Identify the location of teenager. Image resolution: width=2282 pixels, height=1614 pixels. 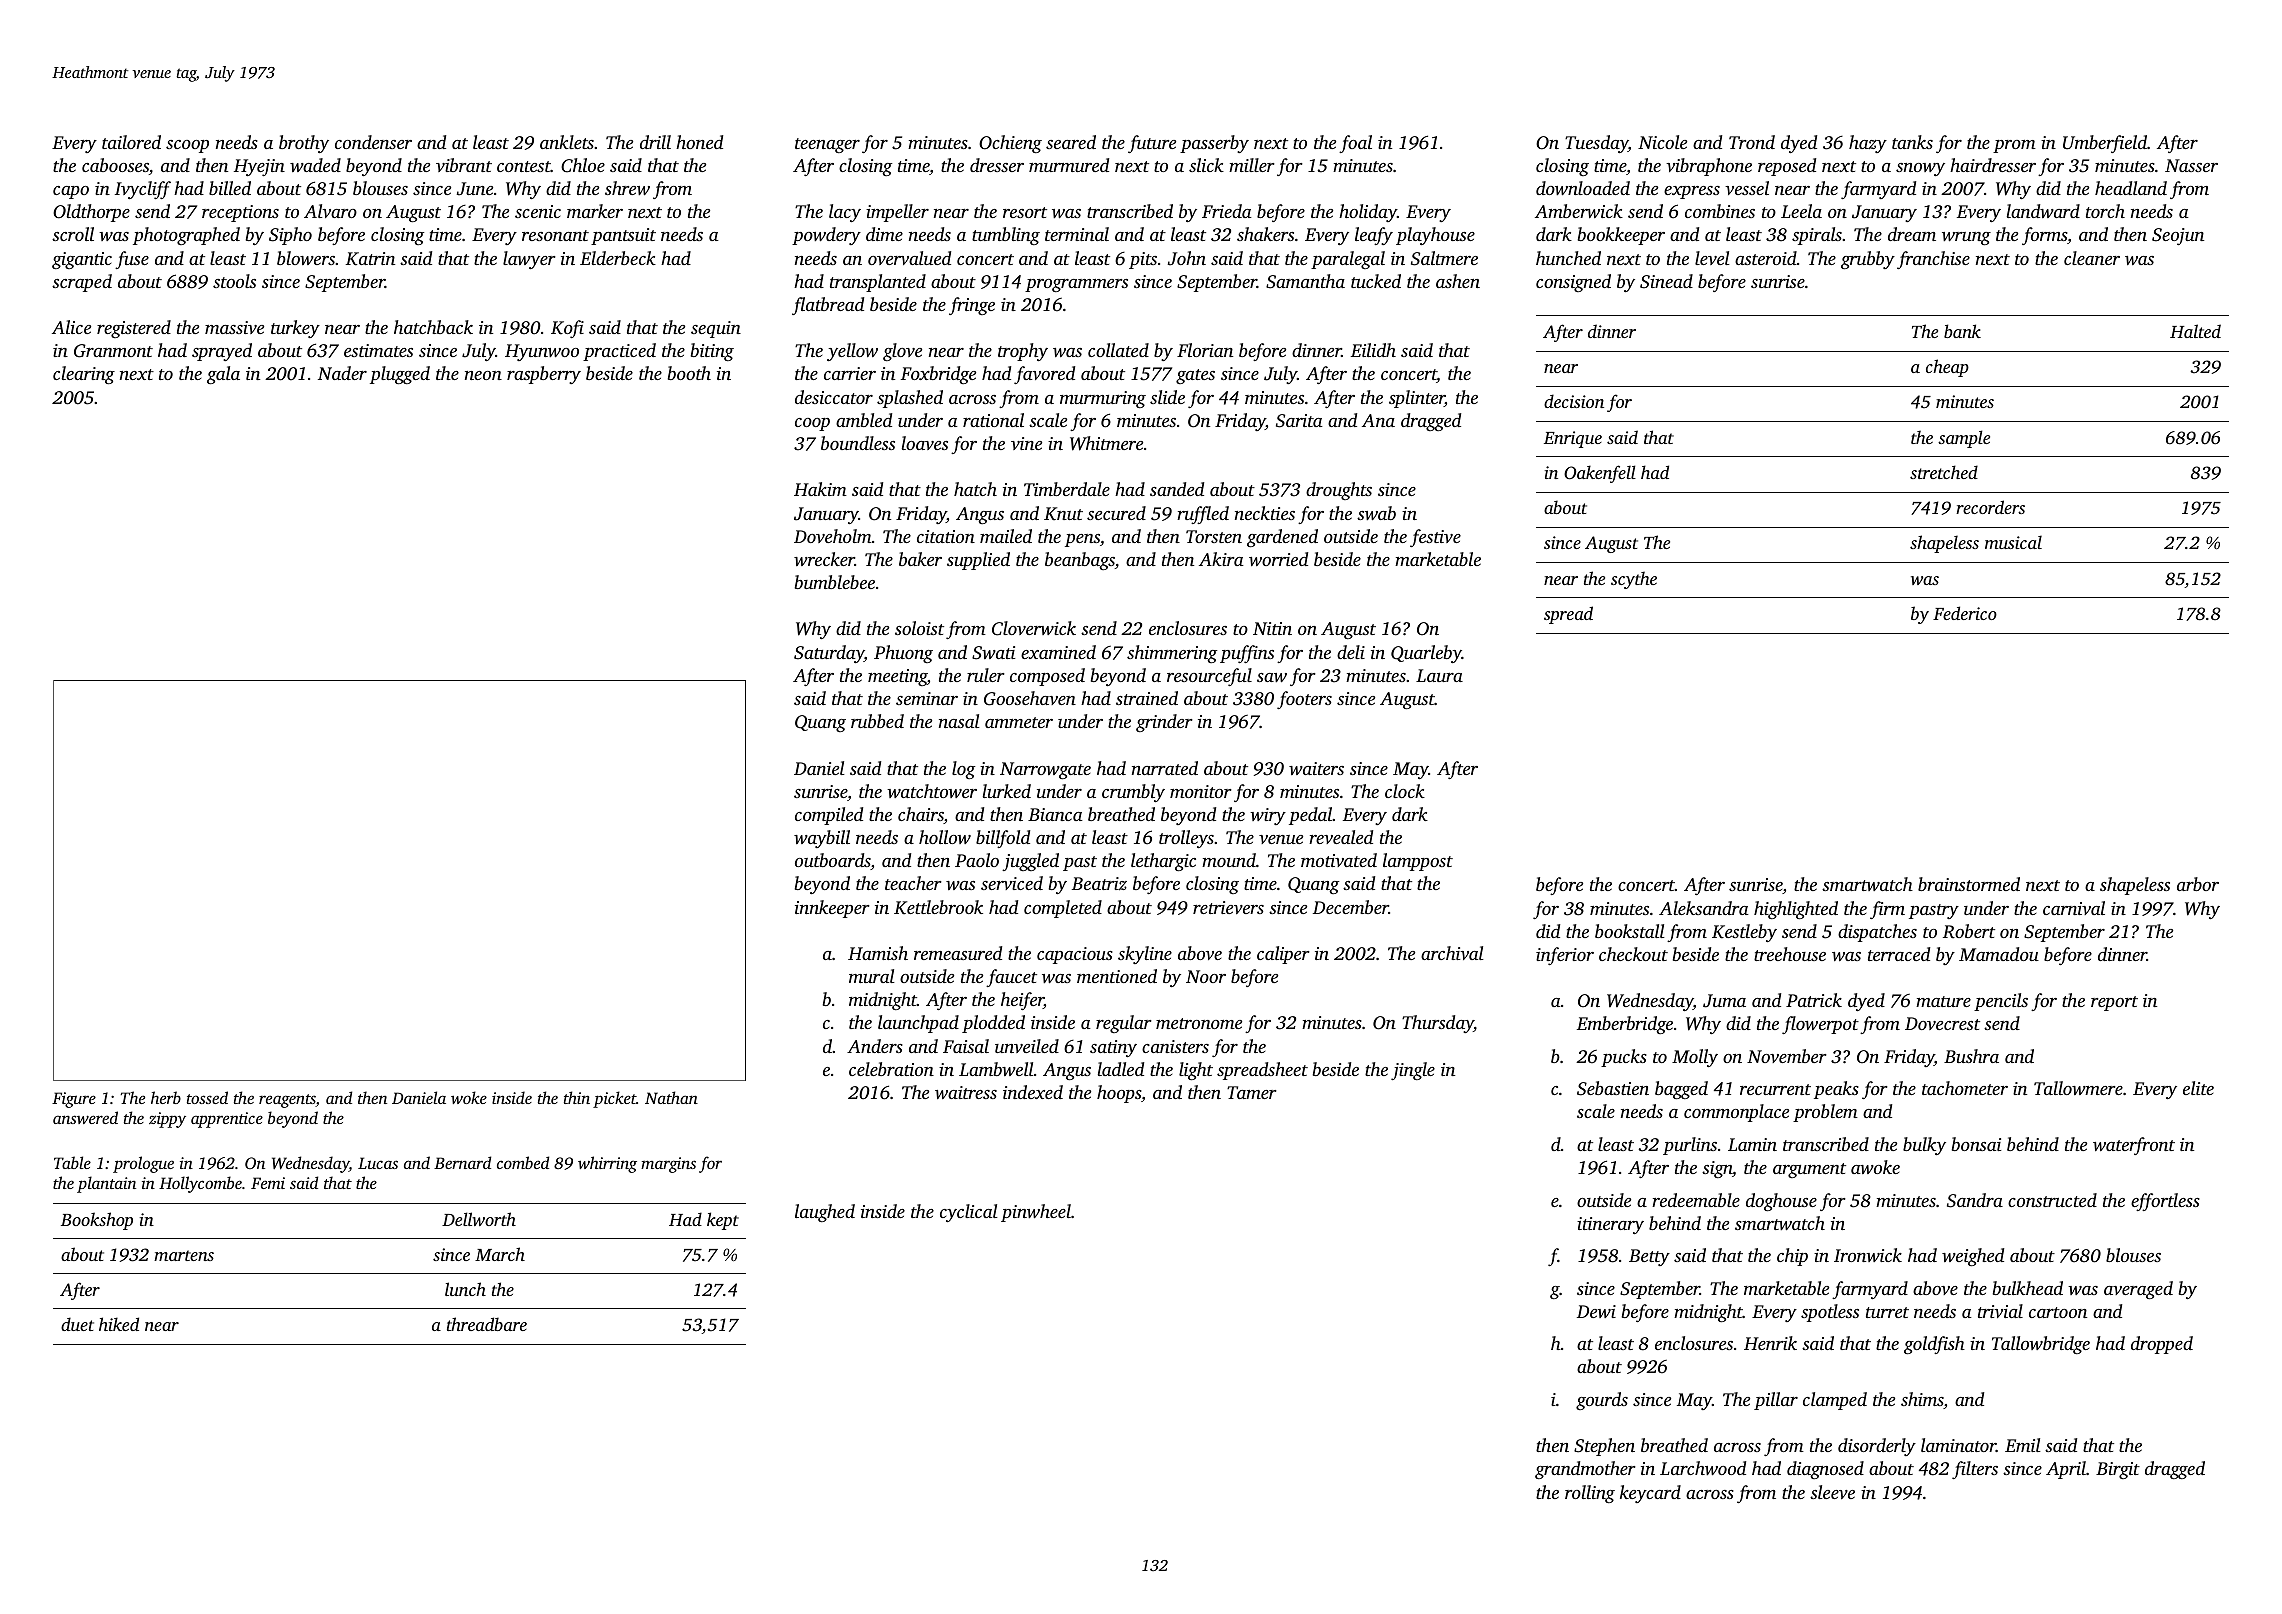
(827, 145).
